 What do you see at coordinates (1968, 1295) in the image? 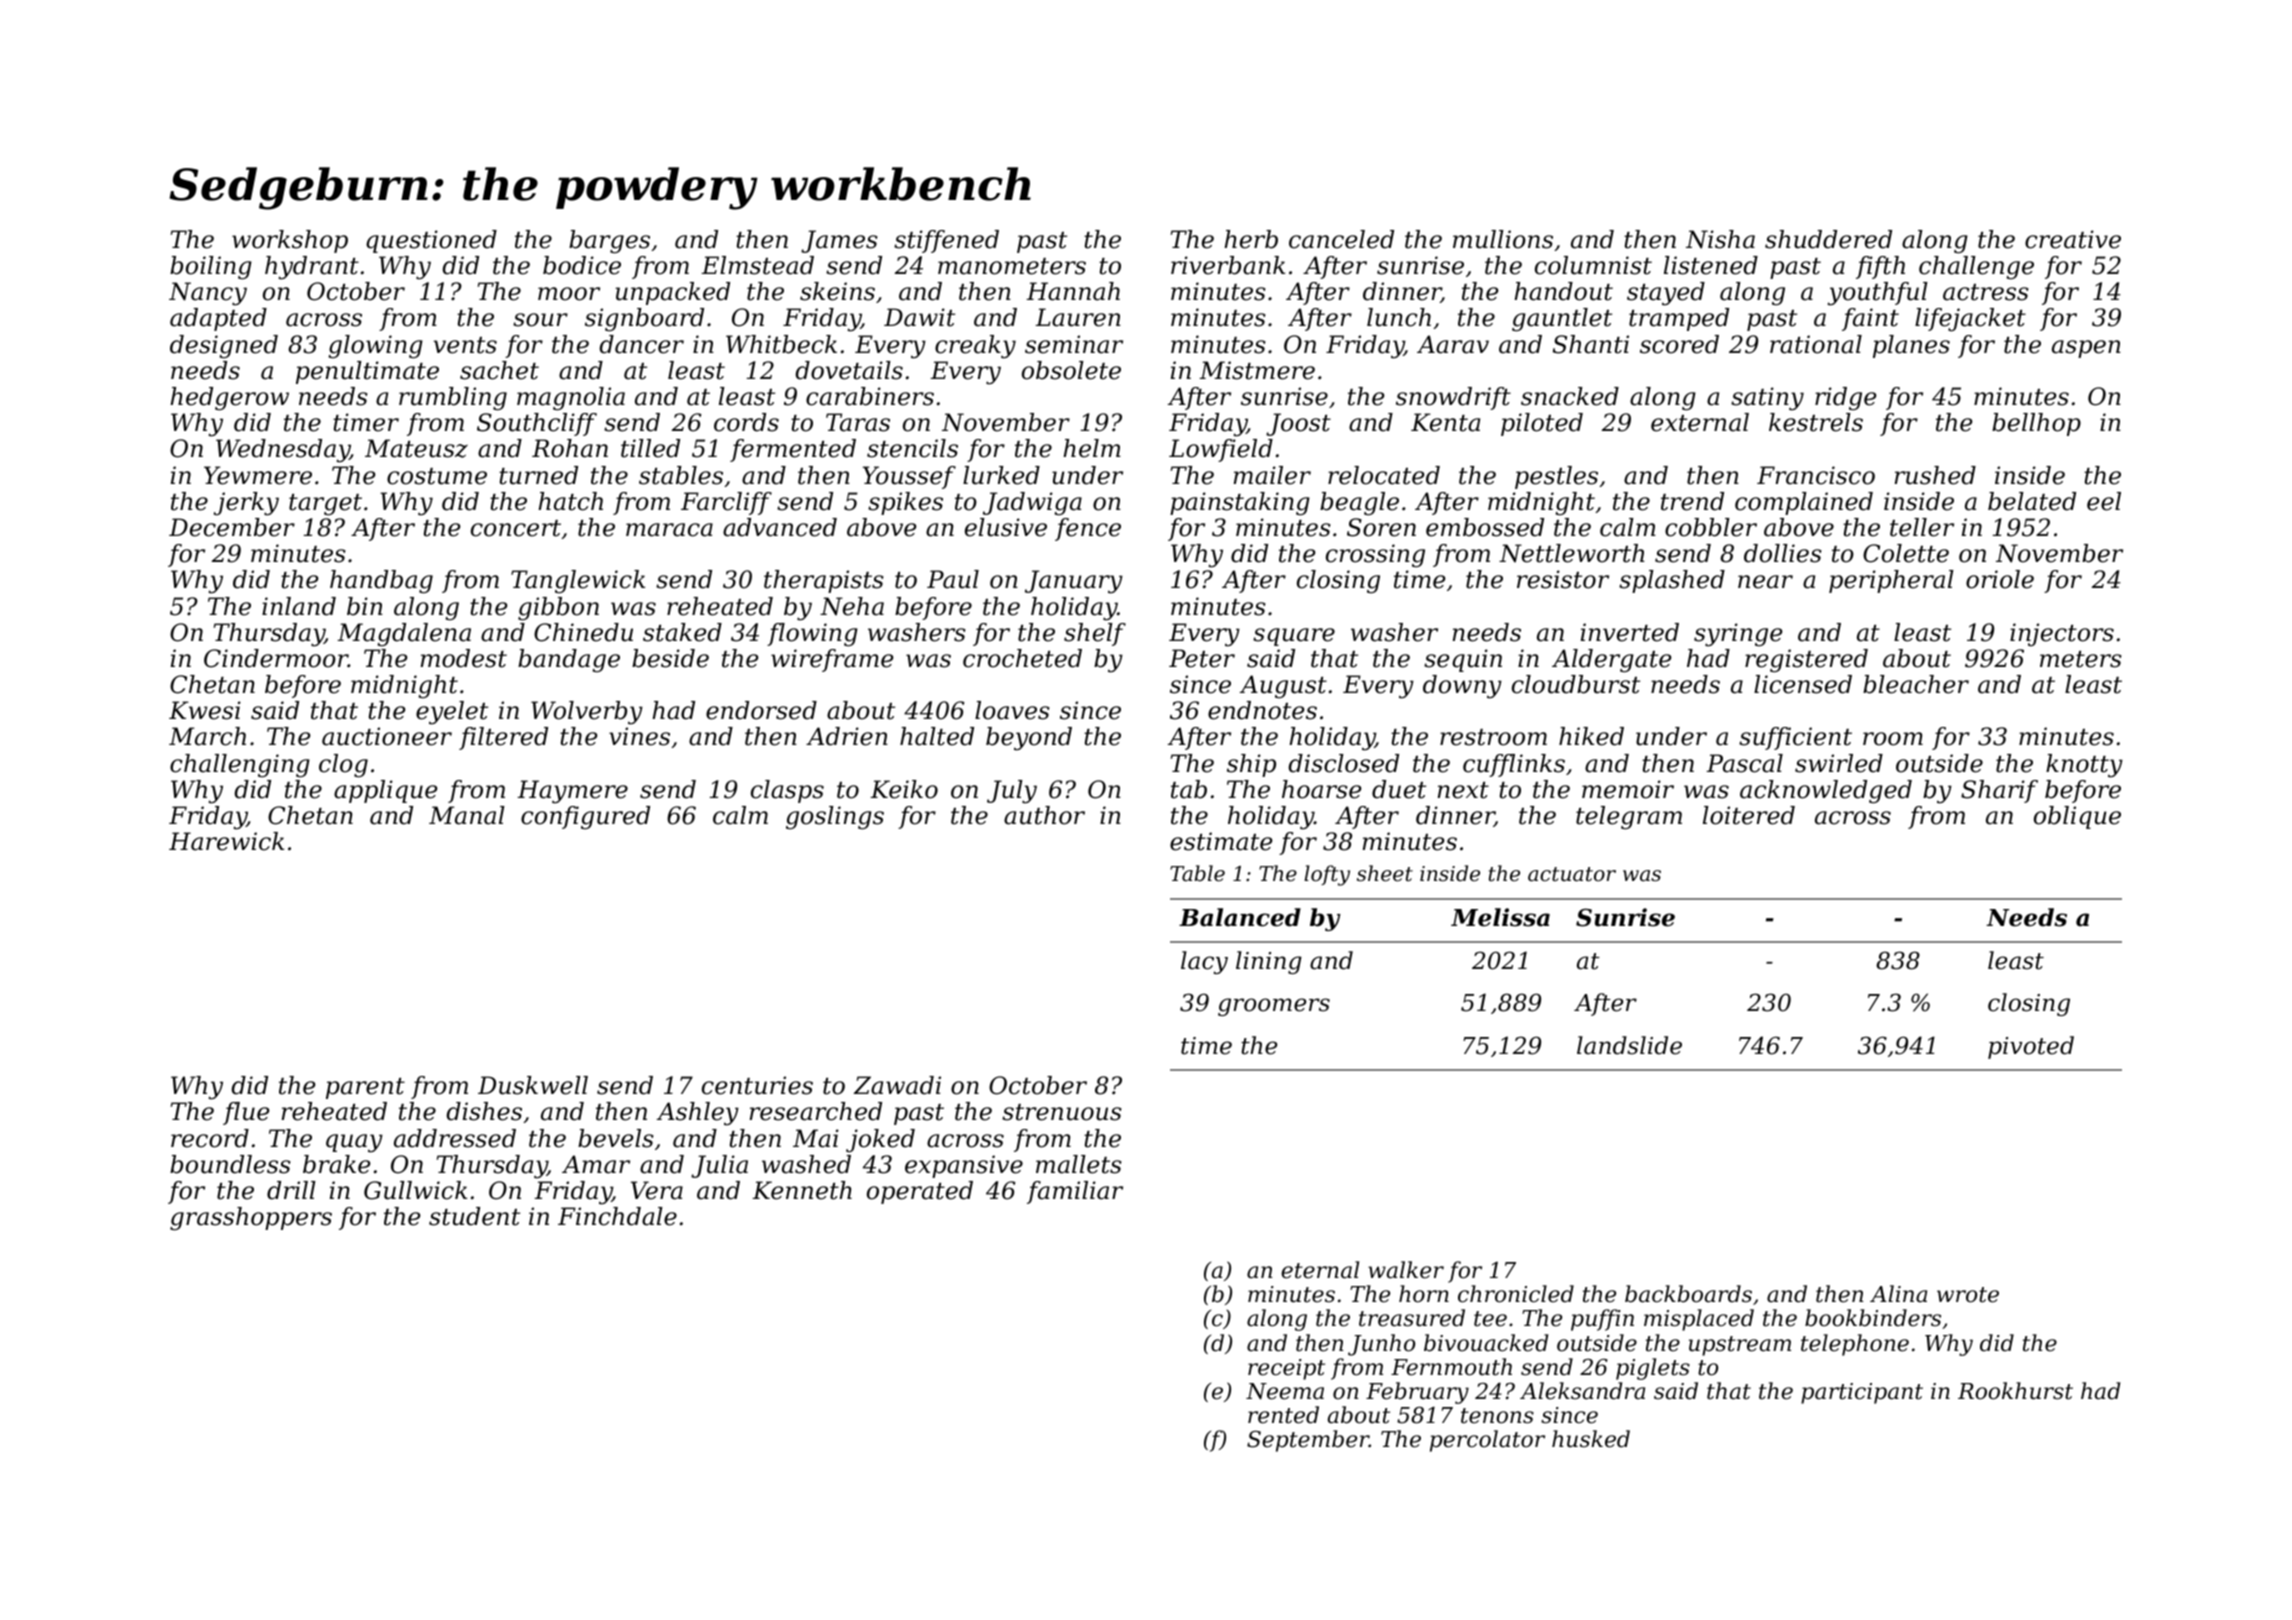
I see `wrote` at bounding box center [1968, 1295].
